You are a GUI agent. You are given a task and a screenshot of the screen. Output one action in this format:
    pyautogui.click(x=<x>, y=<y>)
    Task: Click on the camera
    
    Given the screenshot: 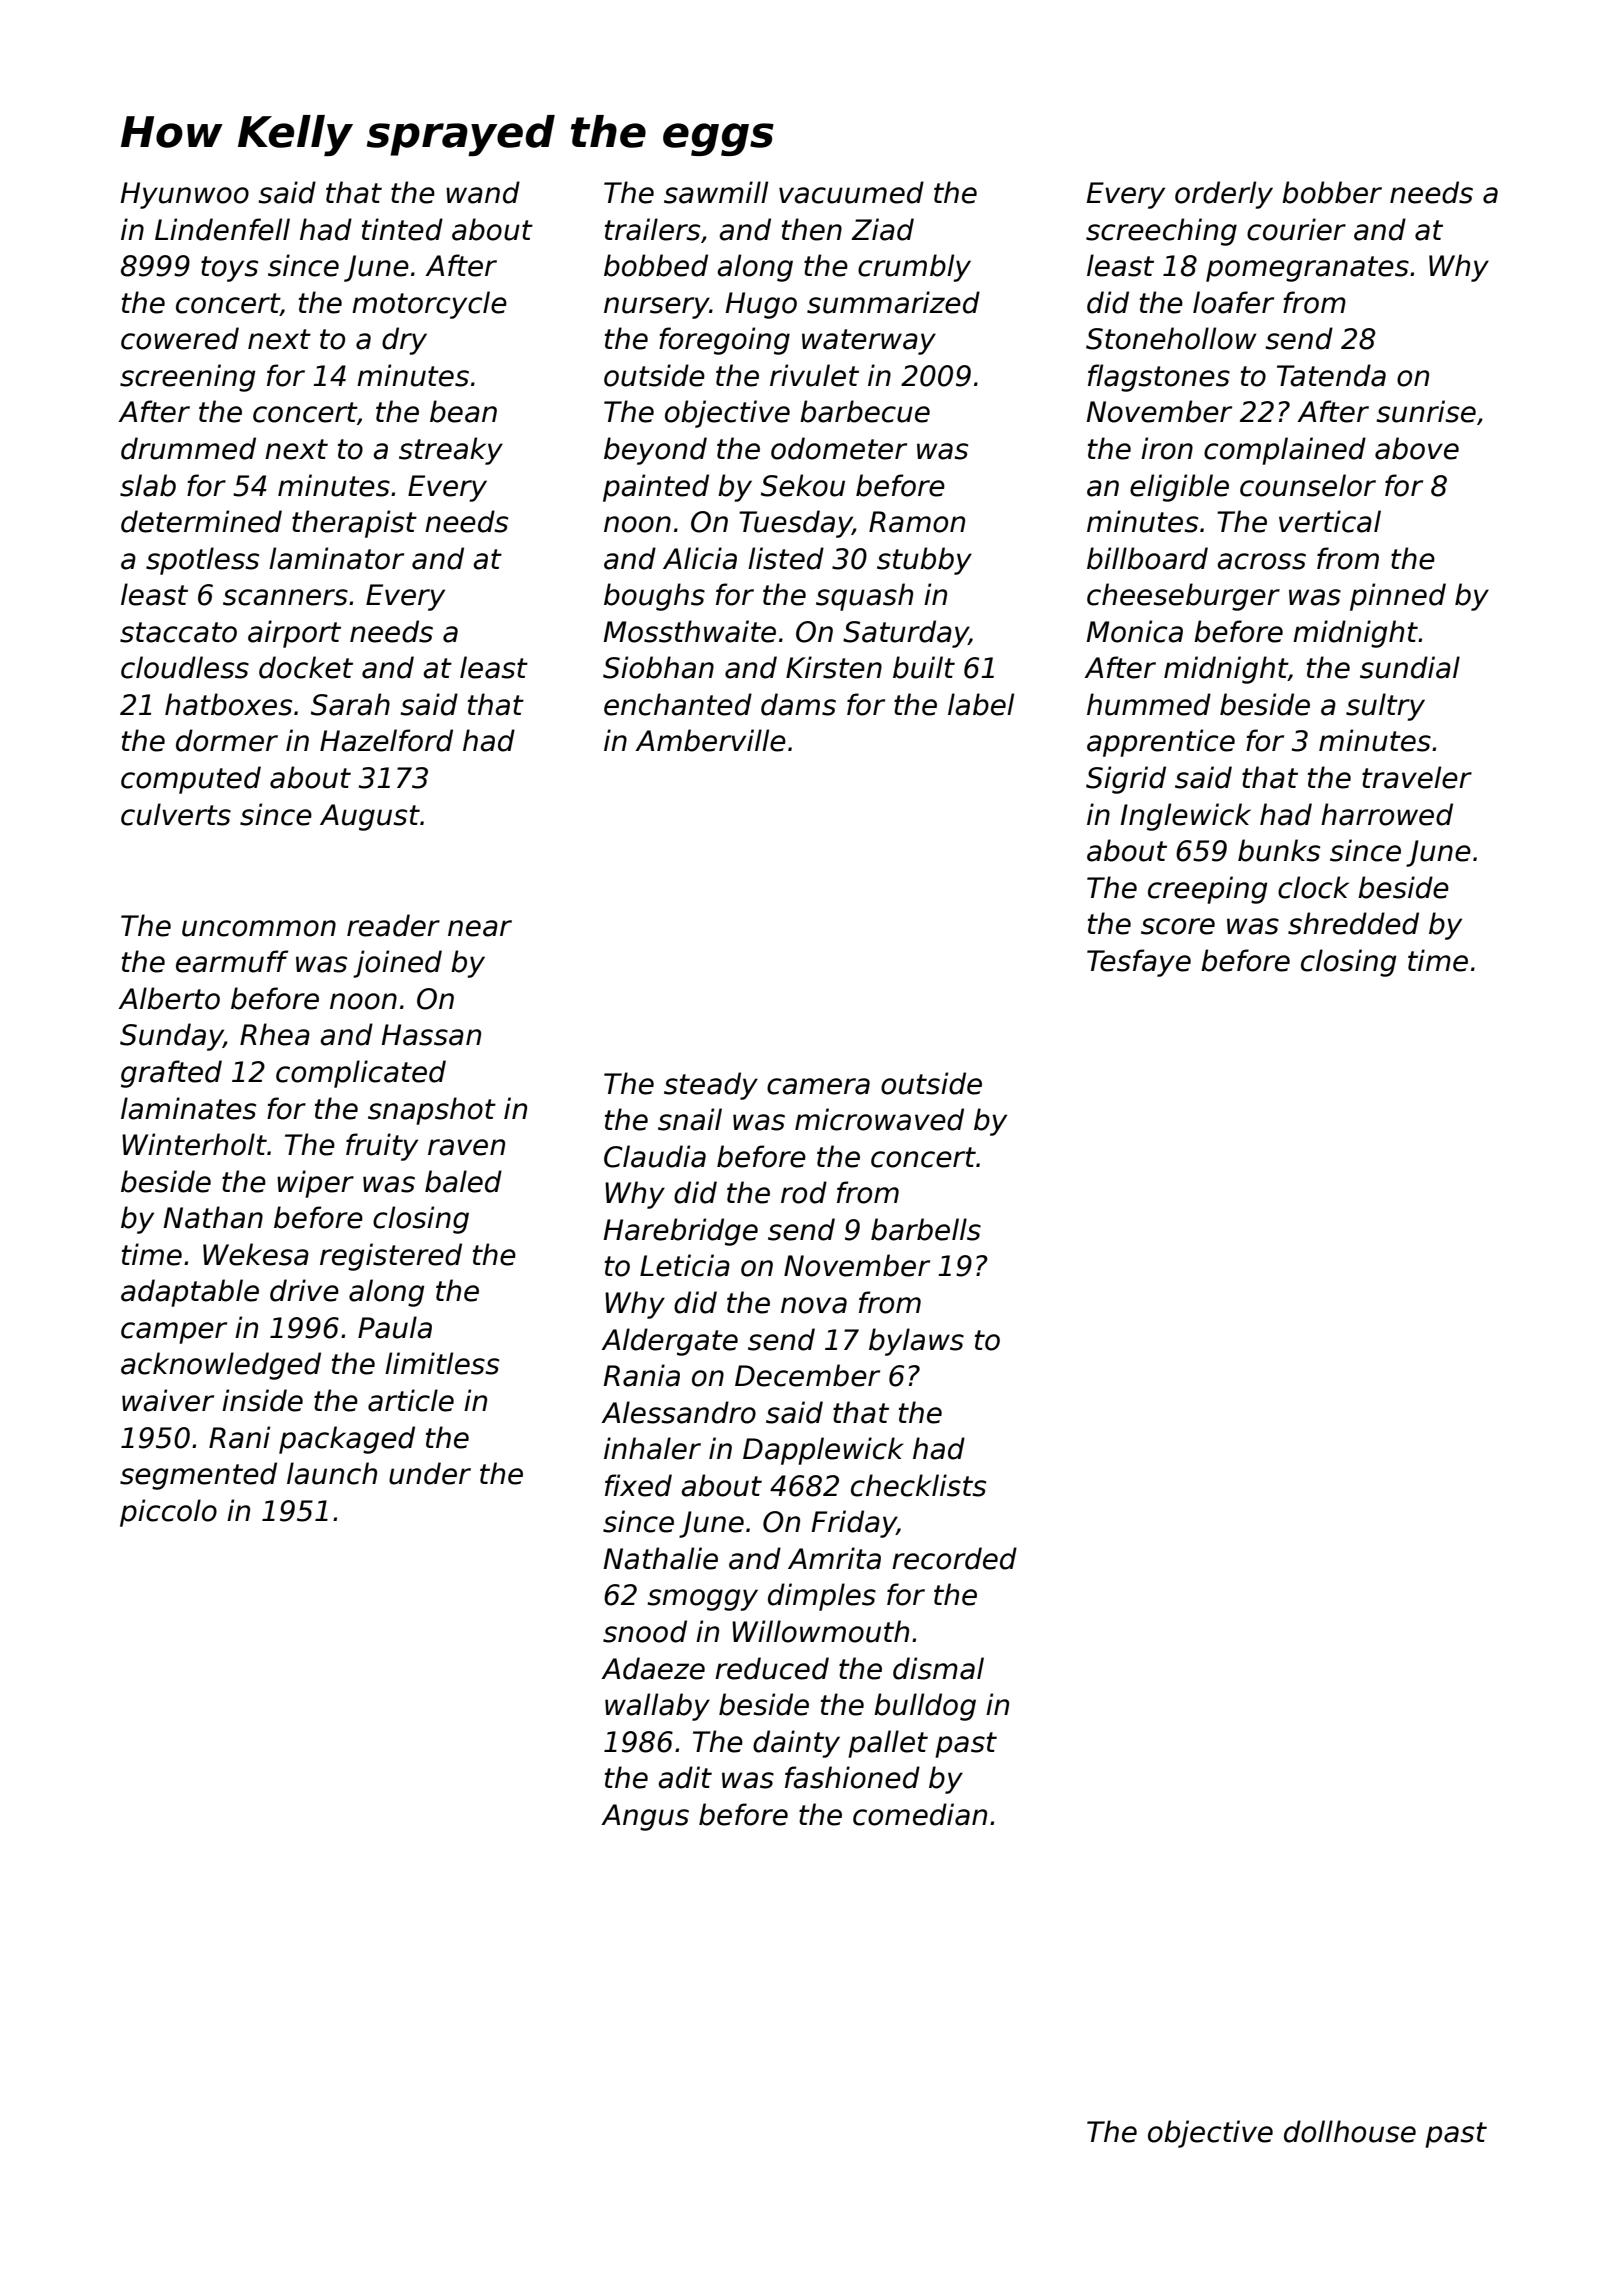 What is the action you would take?
    pyautogui.click(x=818, y=1086)
